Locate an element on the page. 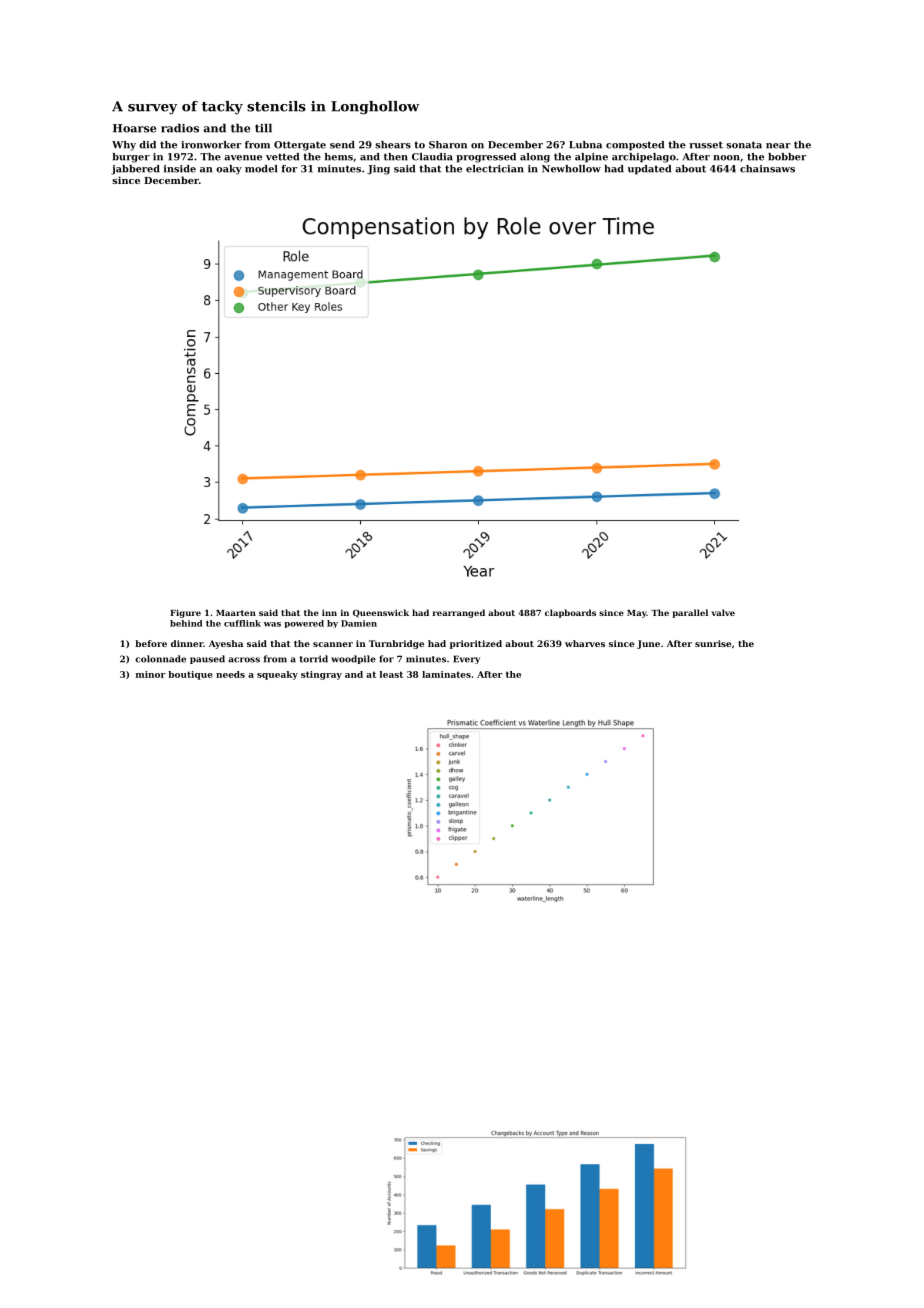 The height and width of the document is (1308, 924). parallel is located at coordinates (690, 613).
